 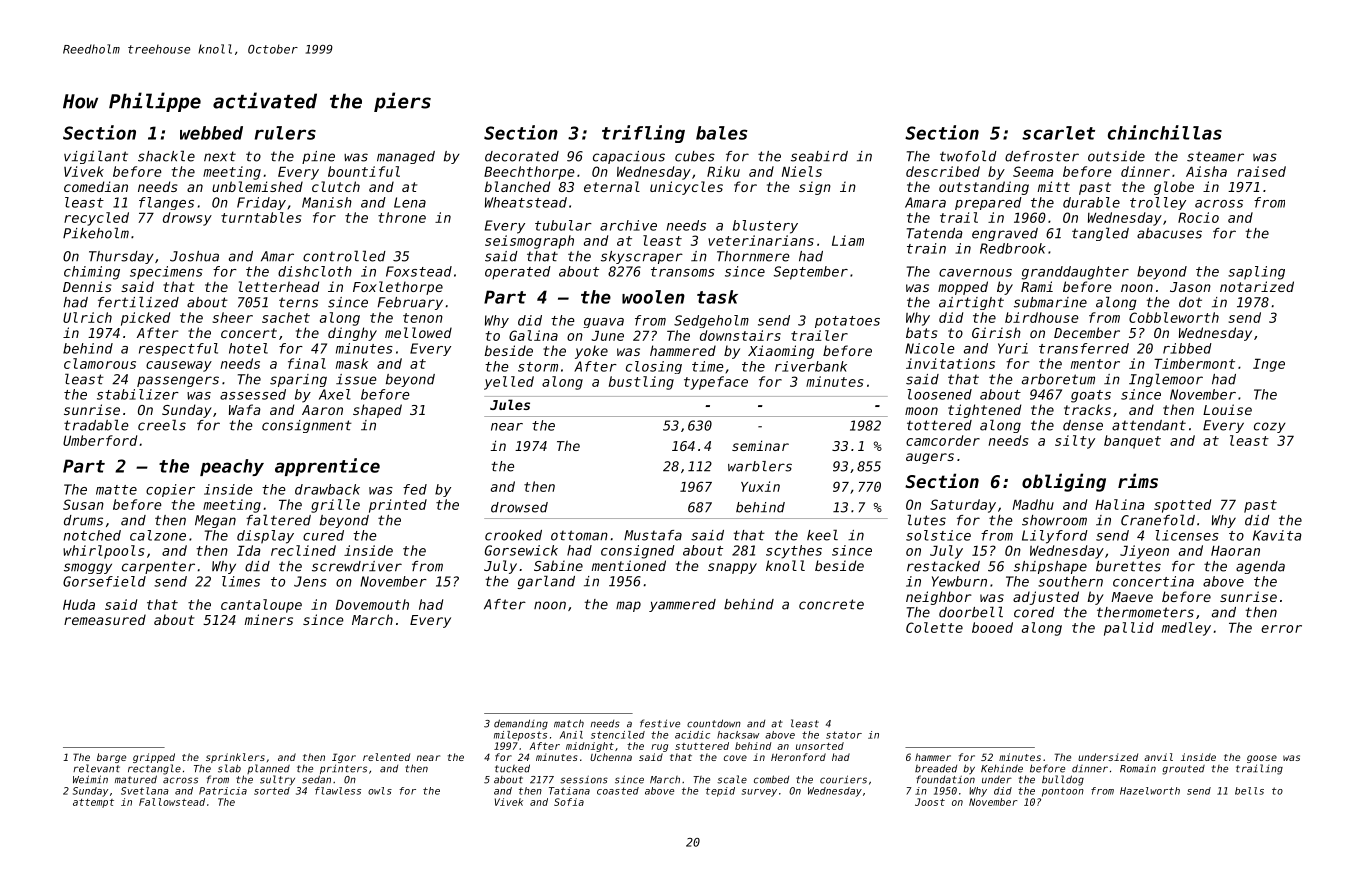 What do you see at coordinates (245, 409) in the screenshot?
I see `Wafa` at bounding box center [245, 409].
